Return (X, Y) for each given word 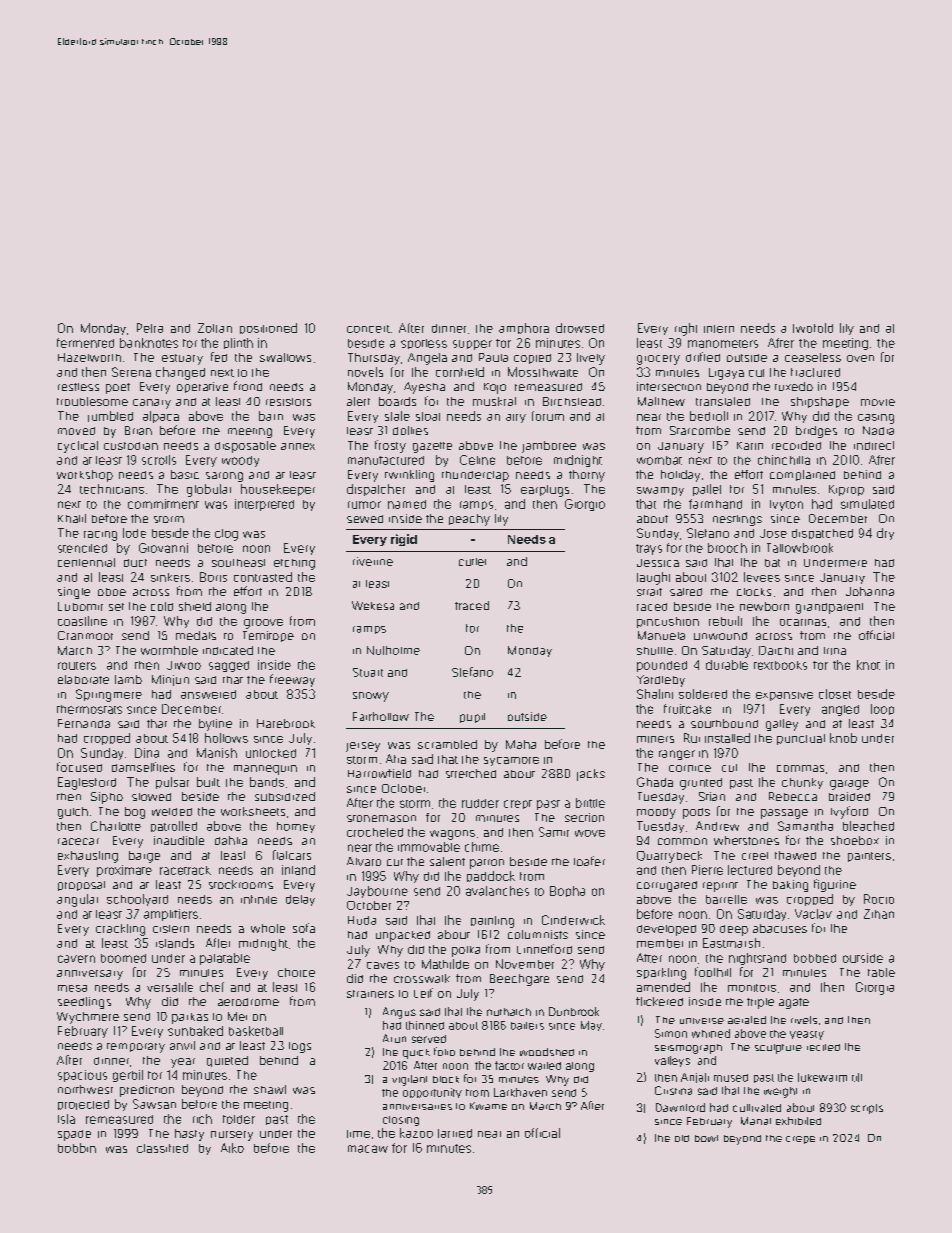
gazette (432, 447)
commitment (163, 504)
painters (869, 857)
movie (878, 402)
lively (591, 359)
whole (268, 928)
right (686, 329)
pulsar (172, 783)
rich (202, 1119)
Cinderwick (573, 920)
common (682, 841)
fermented (85, 343)
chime (482, 847)
